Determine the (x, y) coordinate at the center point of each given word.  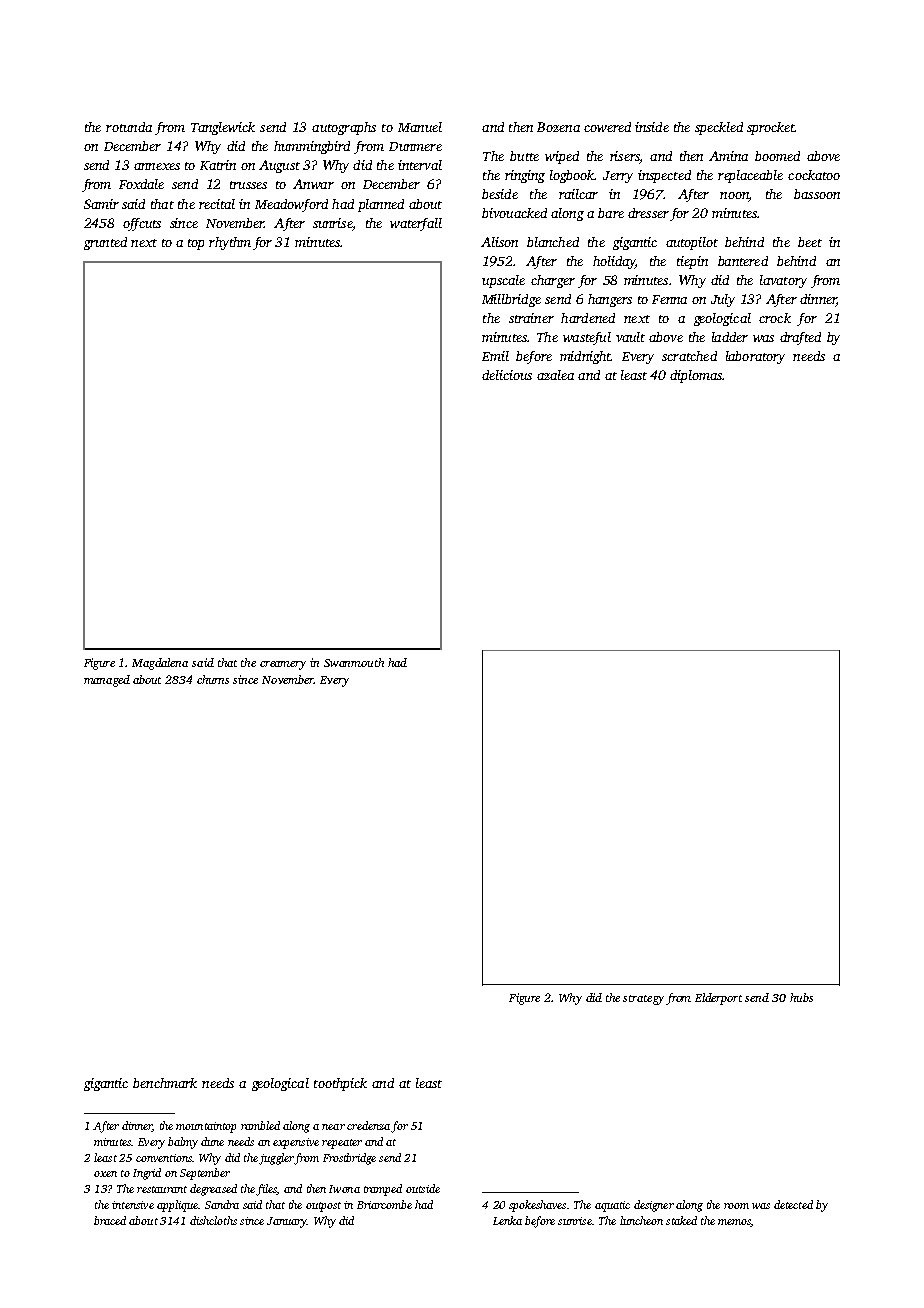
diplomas (696, 376)
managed (107, 681)
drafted (800, 338)
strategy (643, 1000)
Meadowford (291, 205)
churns (213, 679)
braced (110, 1220)
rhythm (230, 243)
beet (810, 242)
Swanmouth (354, 662)
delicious (507, 375)
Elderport (718, 999)
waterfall (416, 224)
